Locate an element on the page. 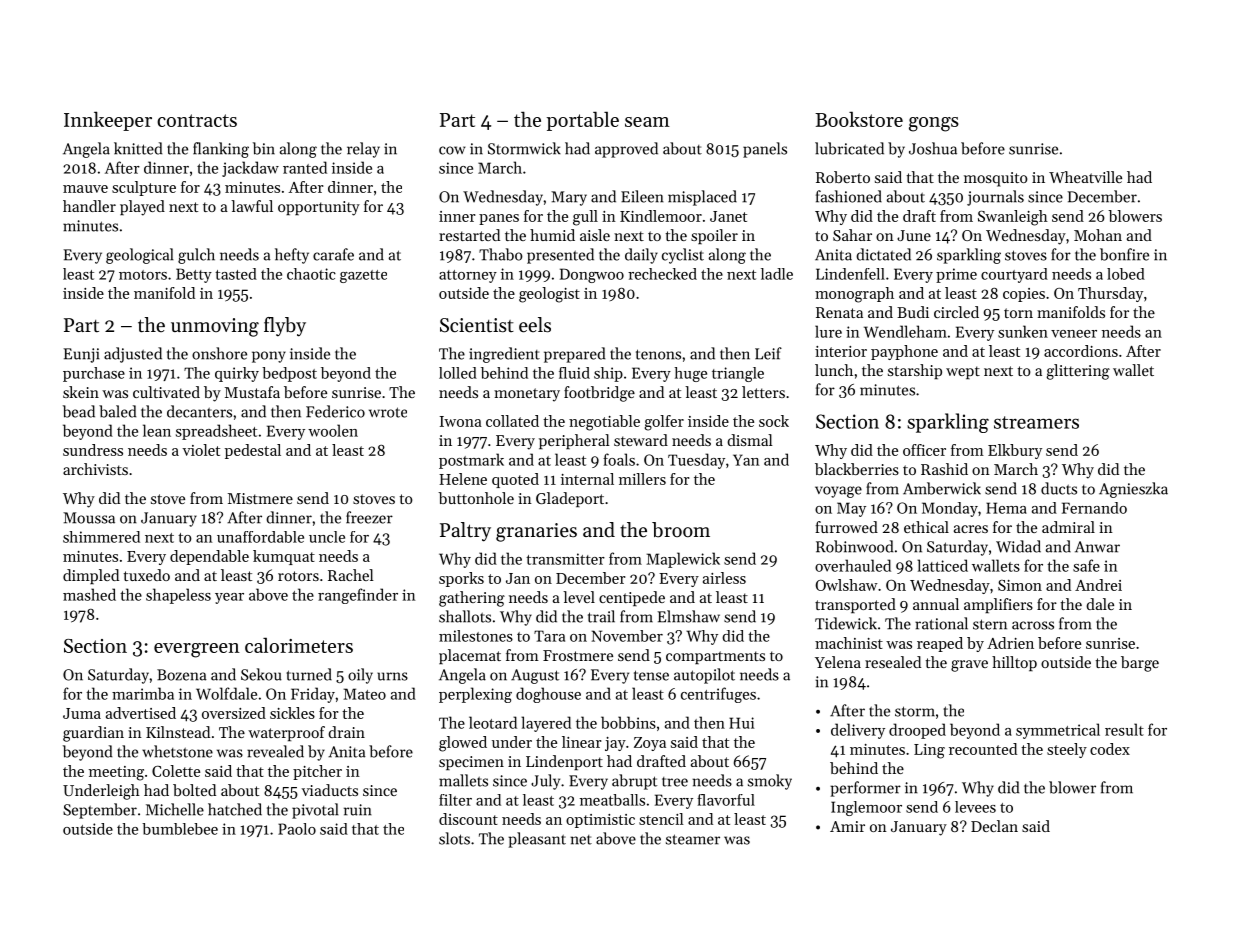  meatballs is located at coordinates (612, 800).
